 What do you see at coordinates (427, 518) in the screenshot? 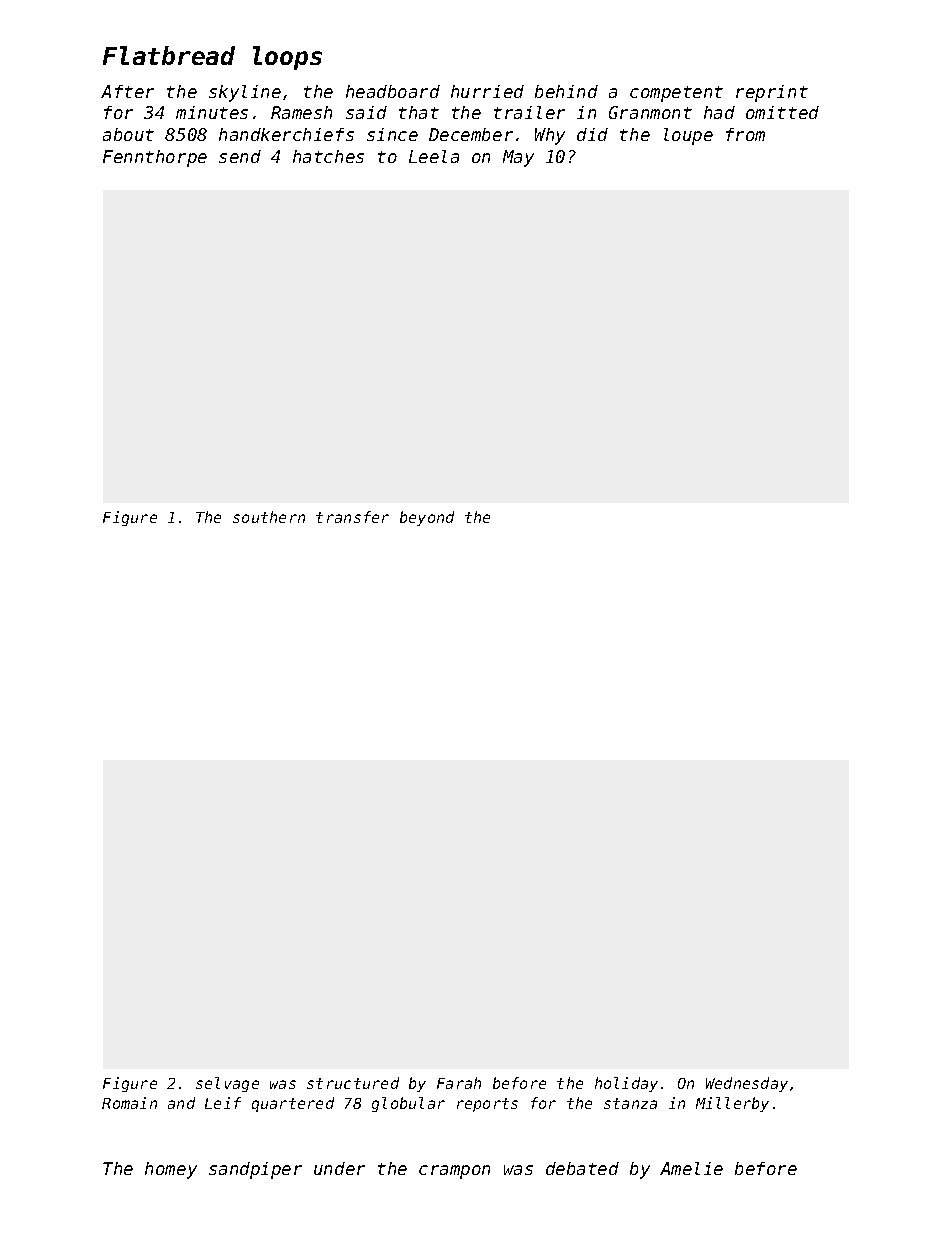
I see `beyond` at bounding box center [427, 518].
